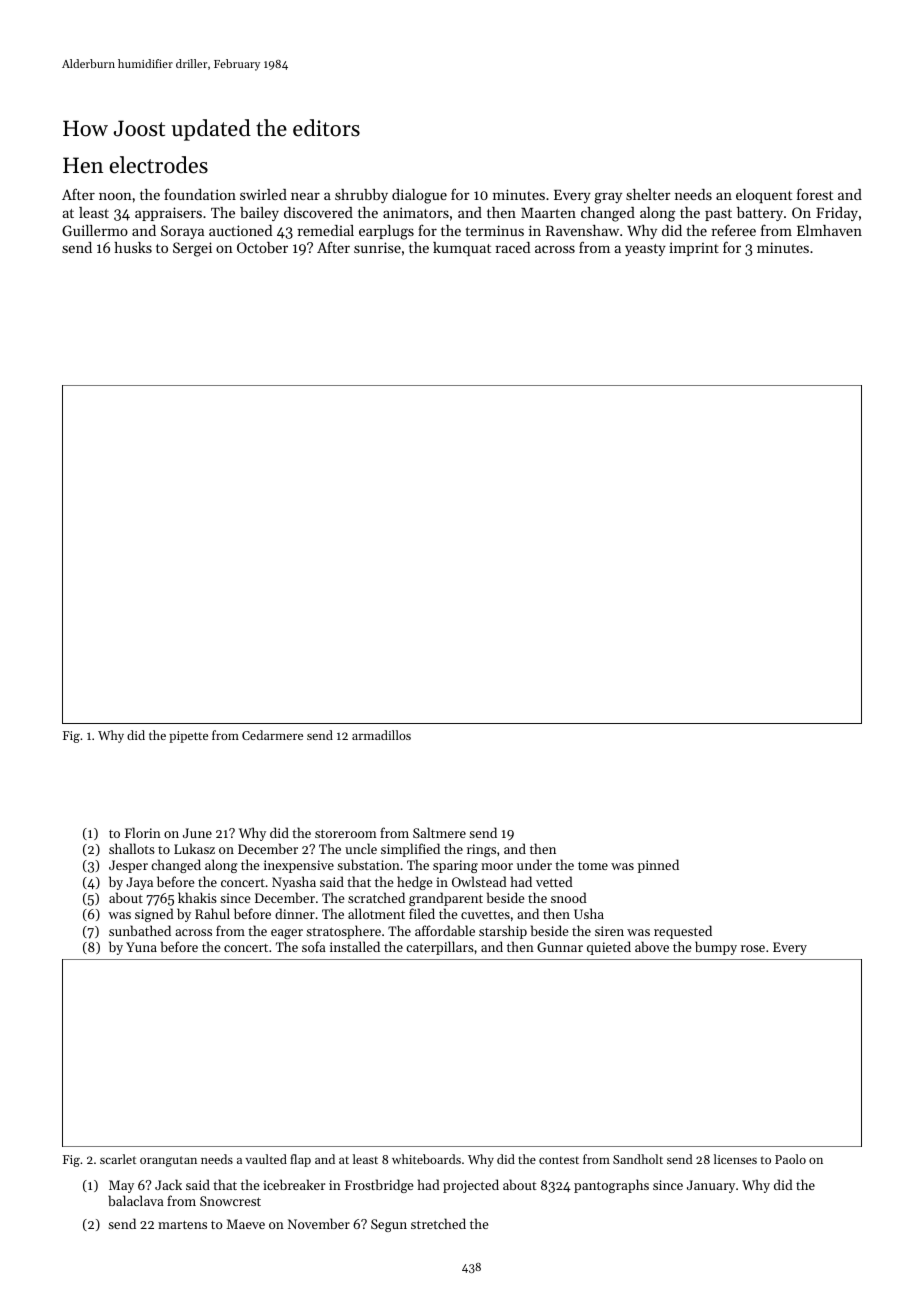 Image resolution: width=924 pixels, height=1308 pixels. What do you see at coordinates (438, 1223) in the screenshot?
I see `stretched` at bounding box center [438, 1223].
